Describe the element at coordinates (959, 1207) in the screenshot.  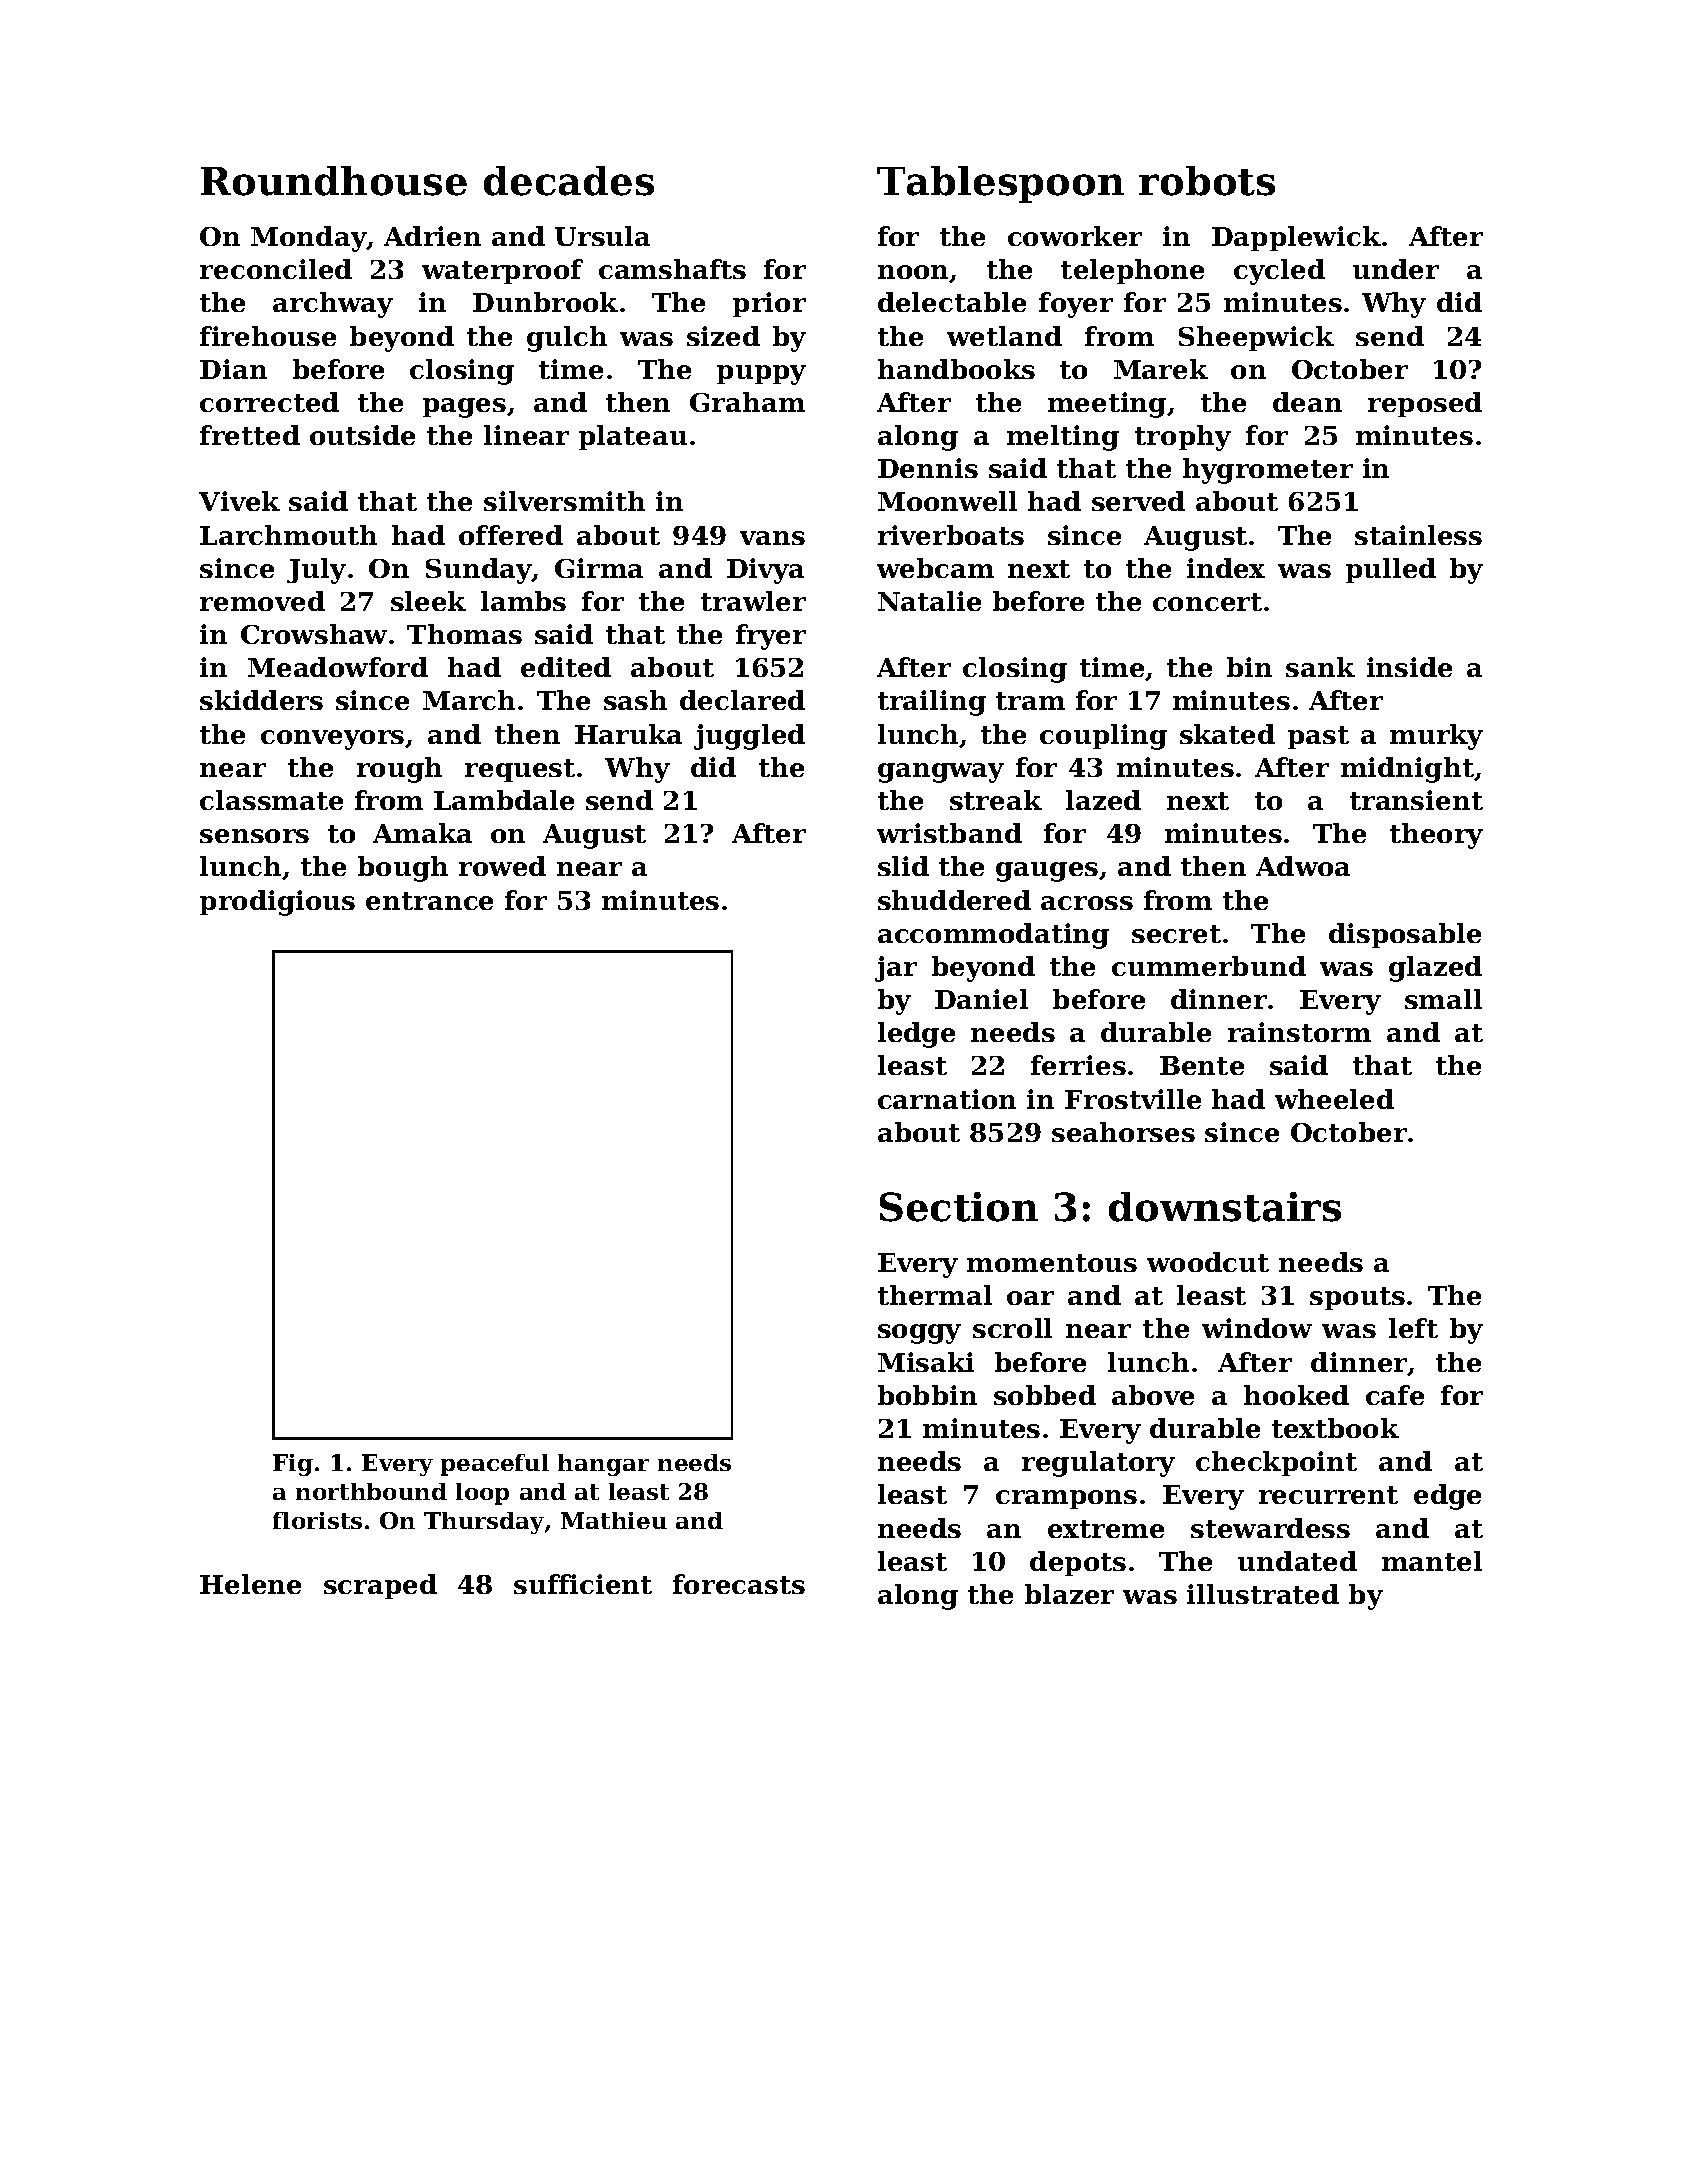
I see `Section` at that location.
